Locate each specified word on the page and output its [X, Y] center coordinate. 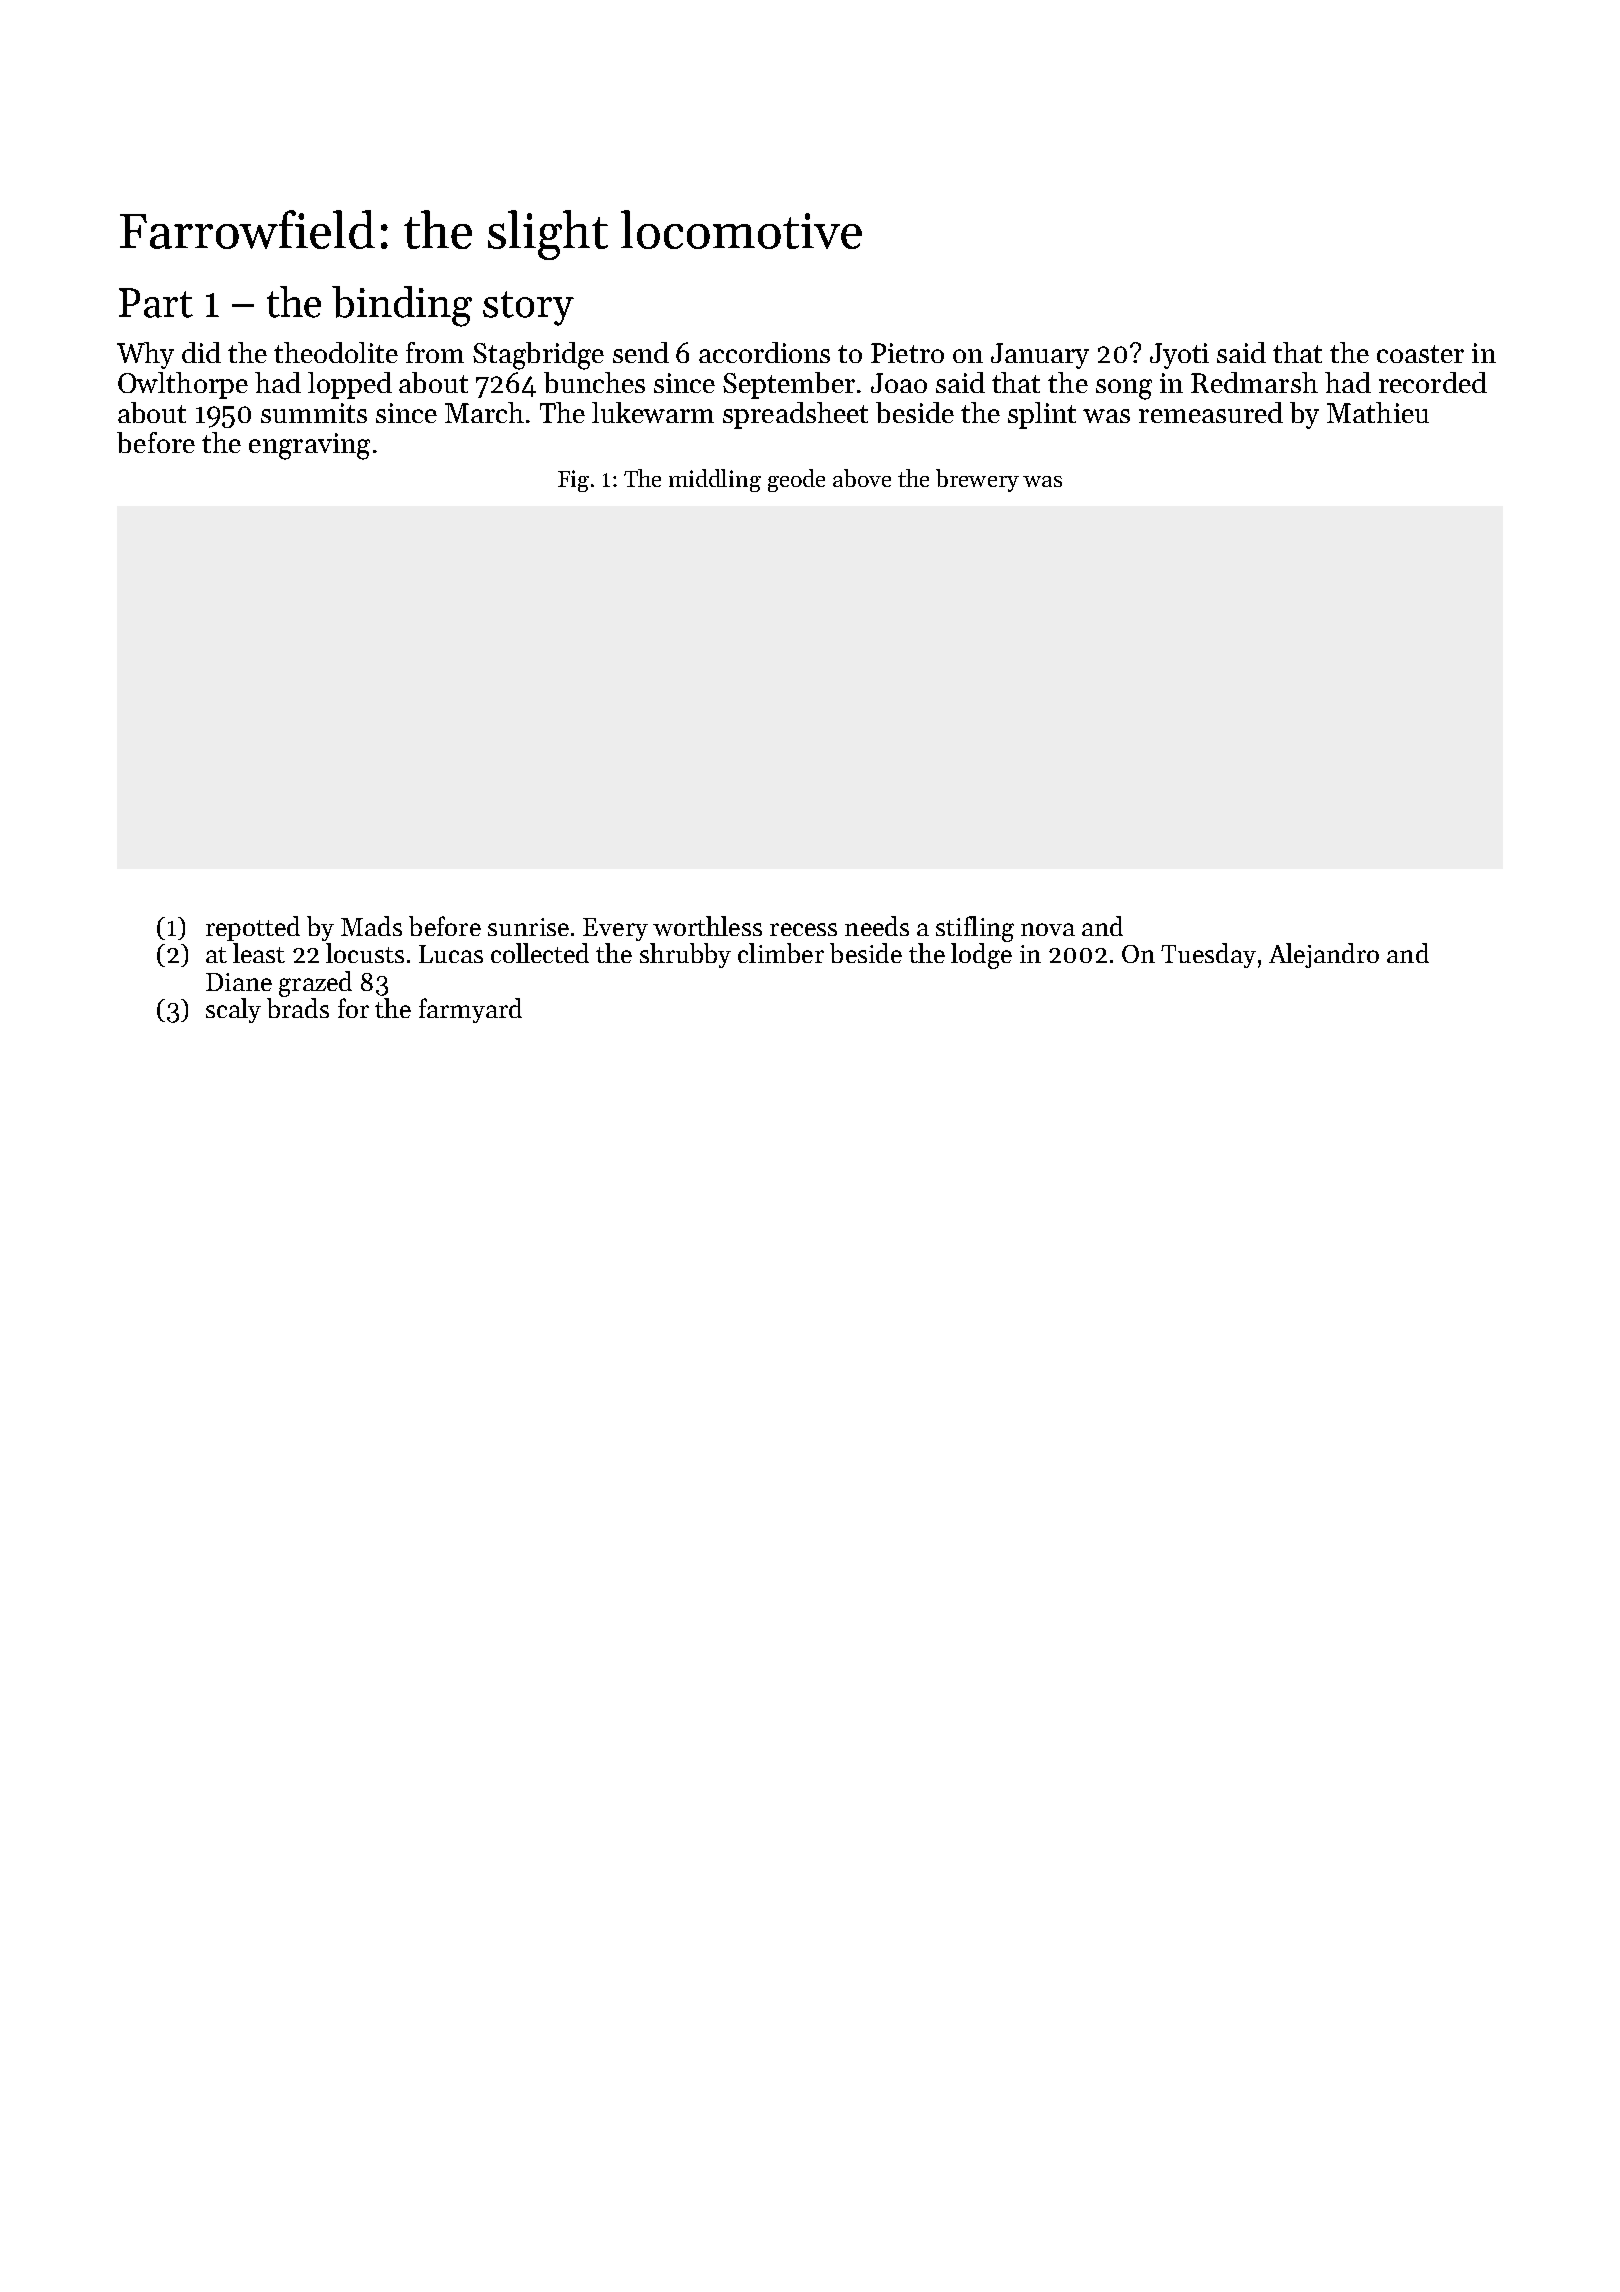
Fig [573, 481]
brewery [977, 480]
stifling [975, 929]
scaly [233, 1010]
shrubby [685, 955]
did [201, 352]
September [789, 385]
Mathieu [1378, 412]
